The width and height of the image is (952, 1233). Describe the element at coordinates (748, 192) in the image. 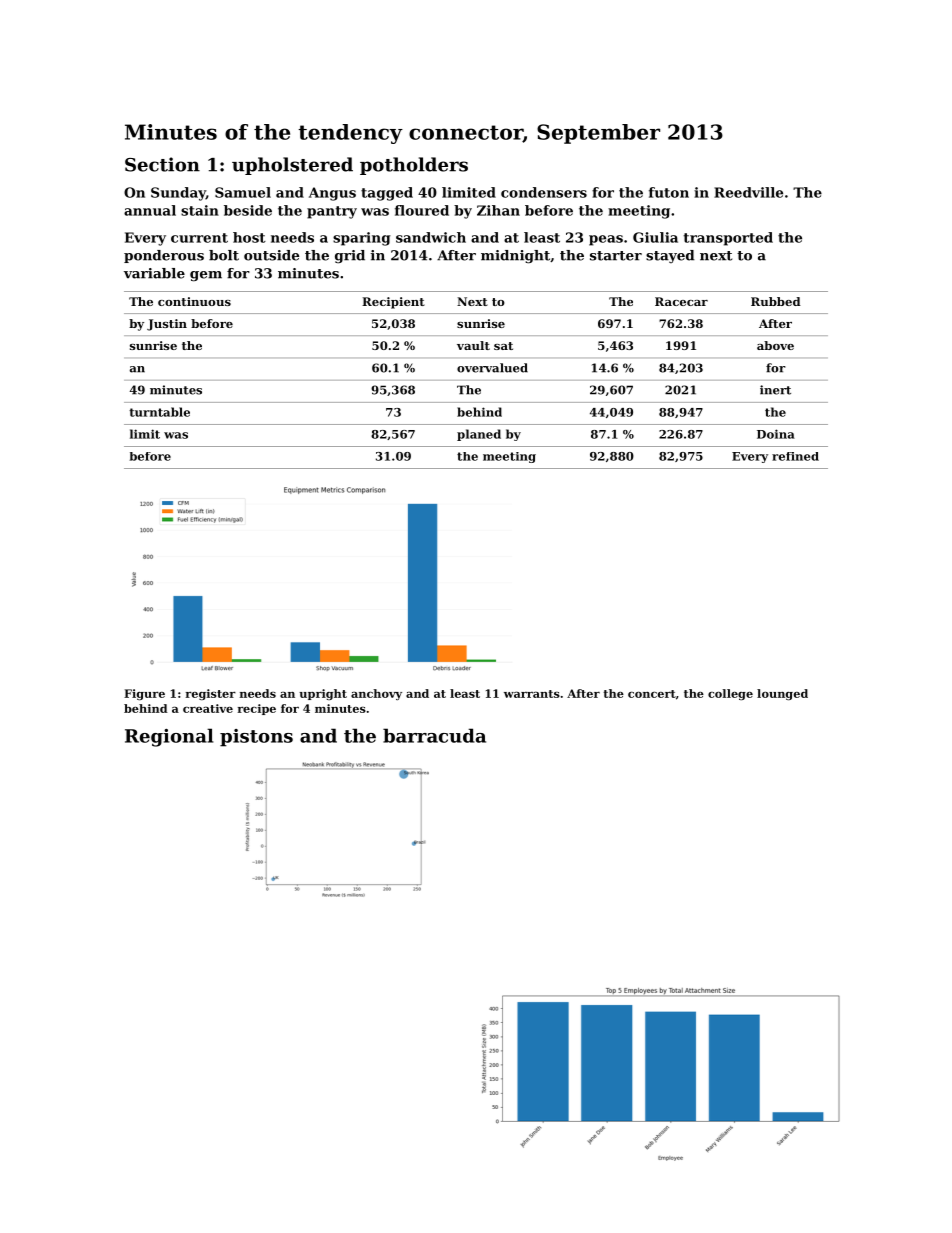

I see `Reedville` at that location.
